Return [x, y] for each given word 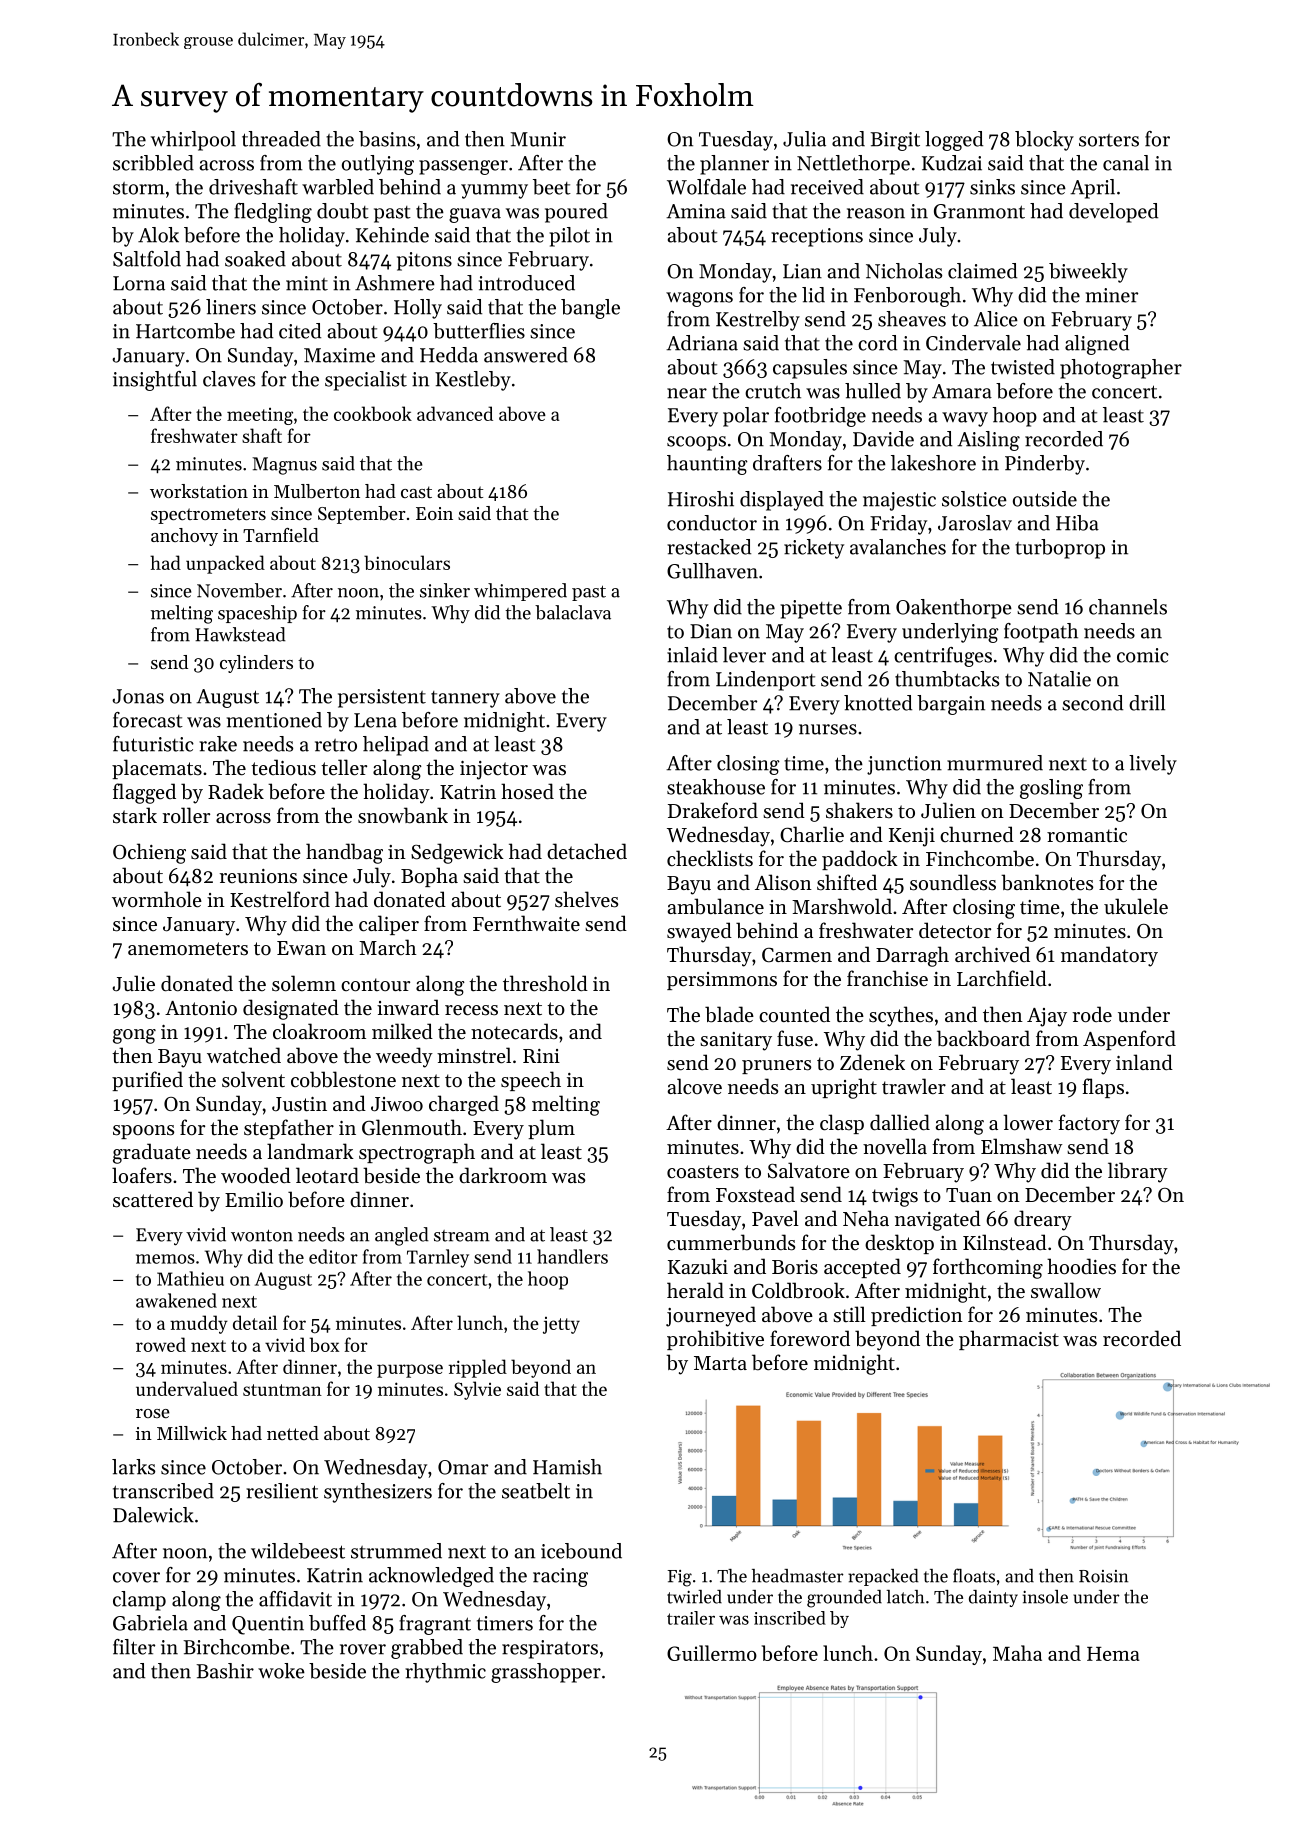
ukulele [1136, 906]
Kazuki [698, 1266]
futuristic [153, 744]
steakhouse [716, 787]
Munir [538, 139]
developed [1113, 213]
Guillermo [712, 1653]
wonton [262, 1235]
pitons [424, 261]
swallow [1066, 1290]
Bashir [225, 1671]
